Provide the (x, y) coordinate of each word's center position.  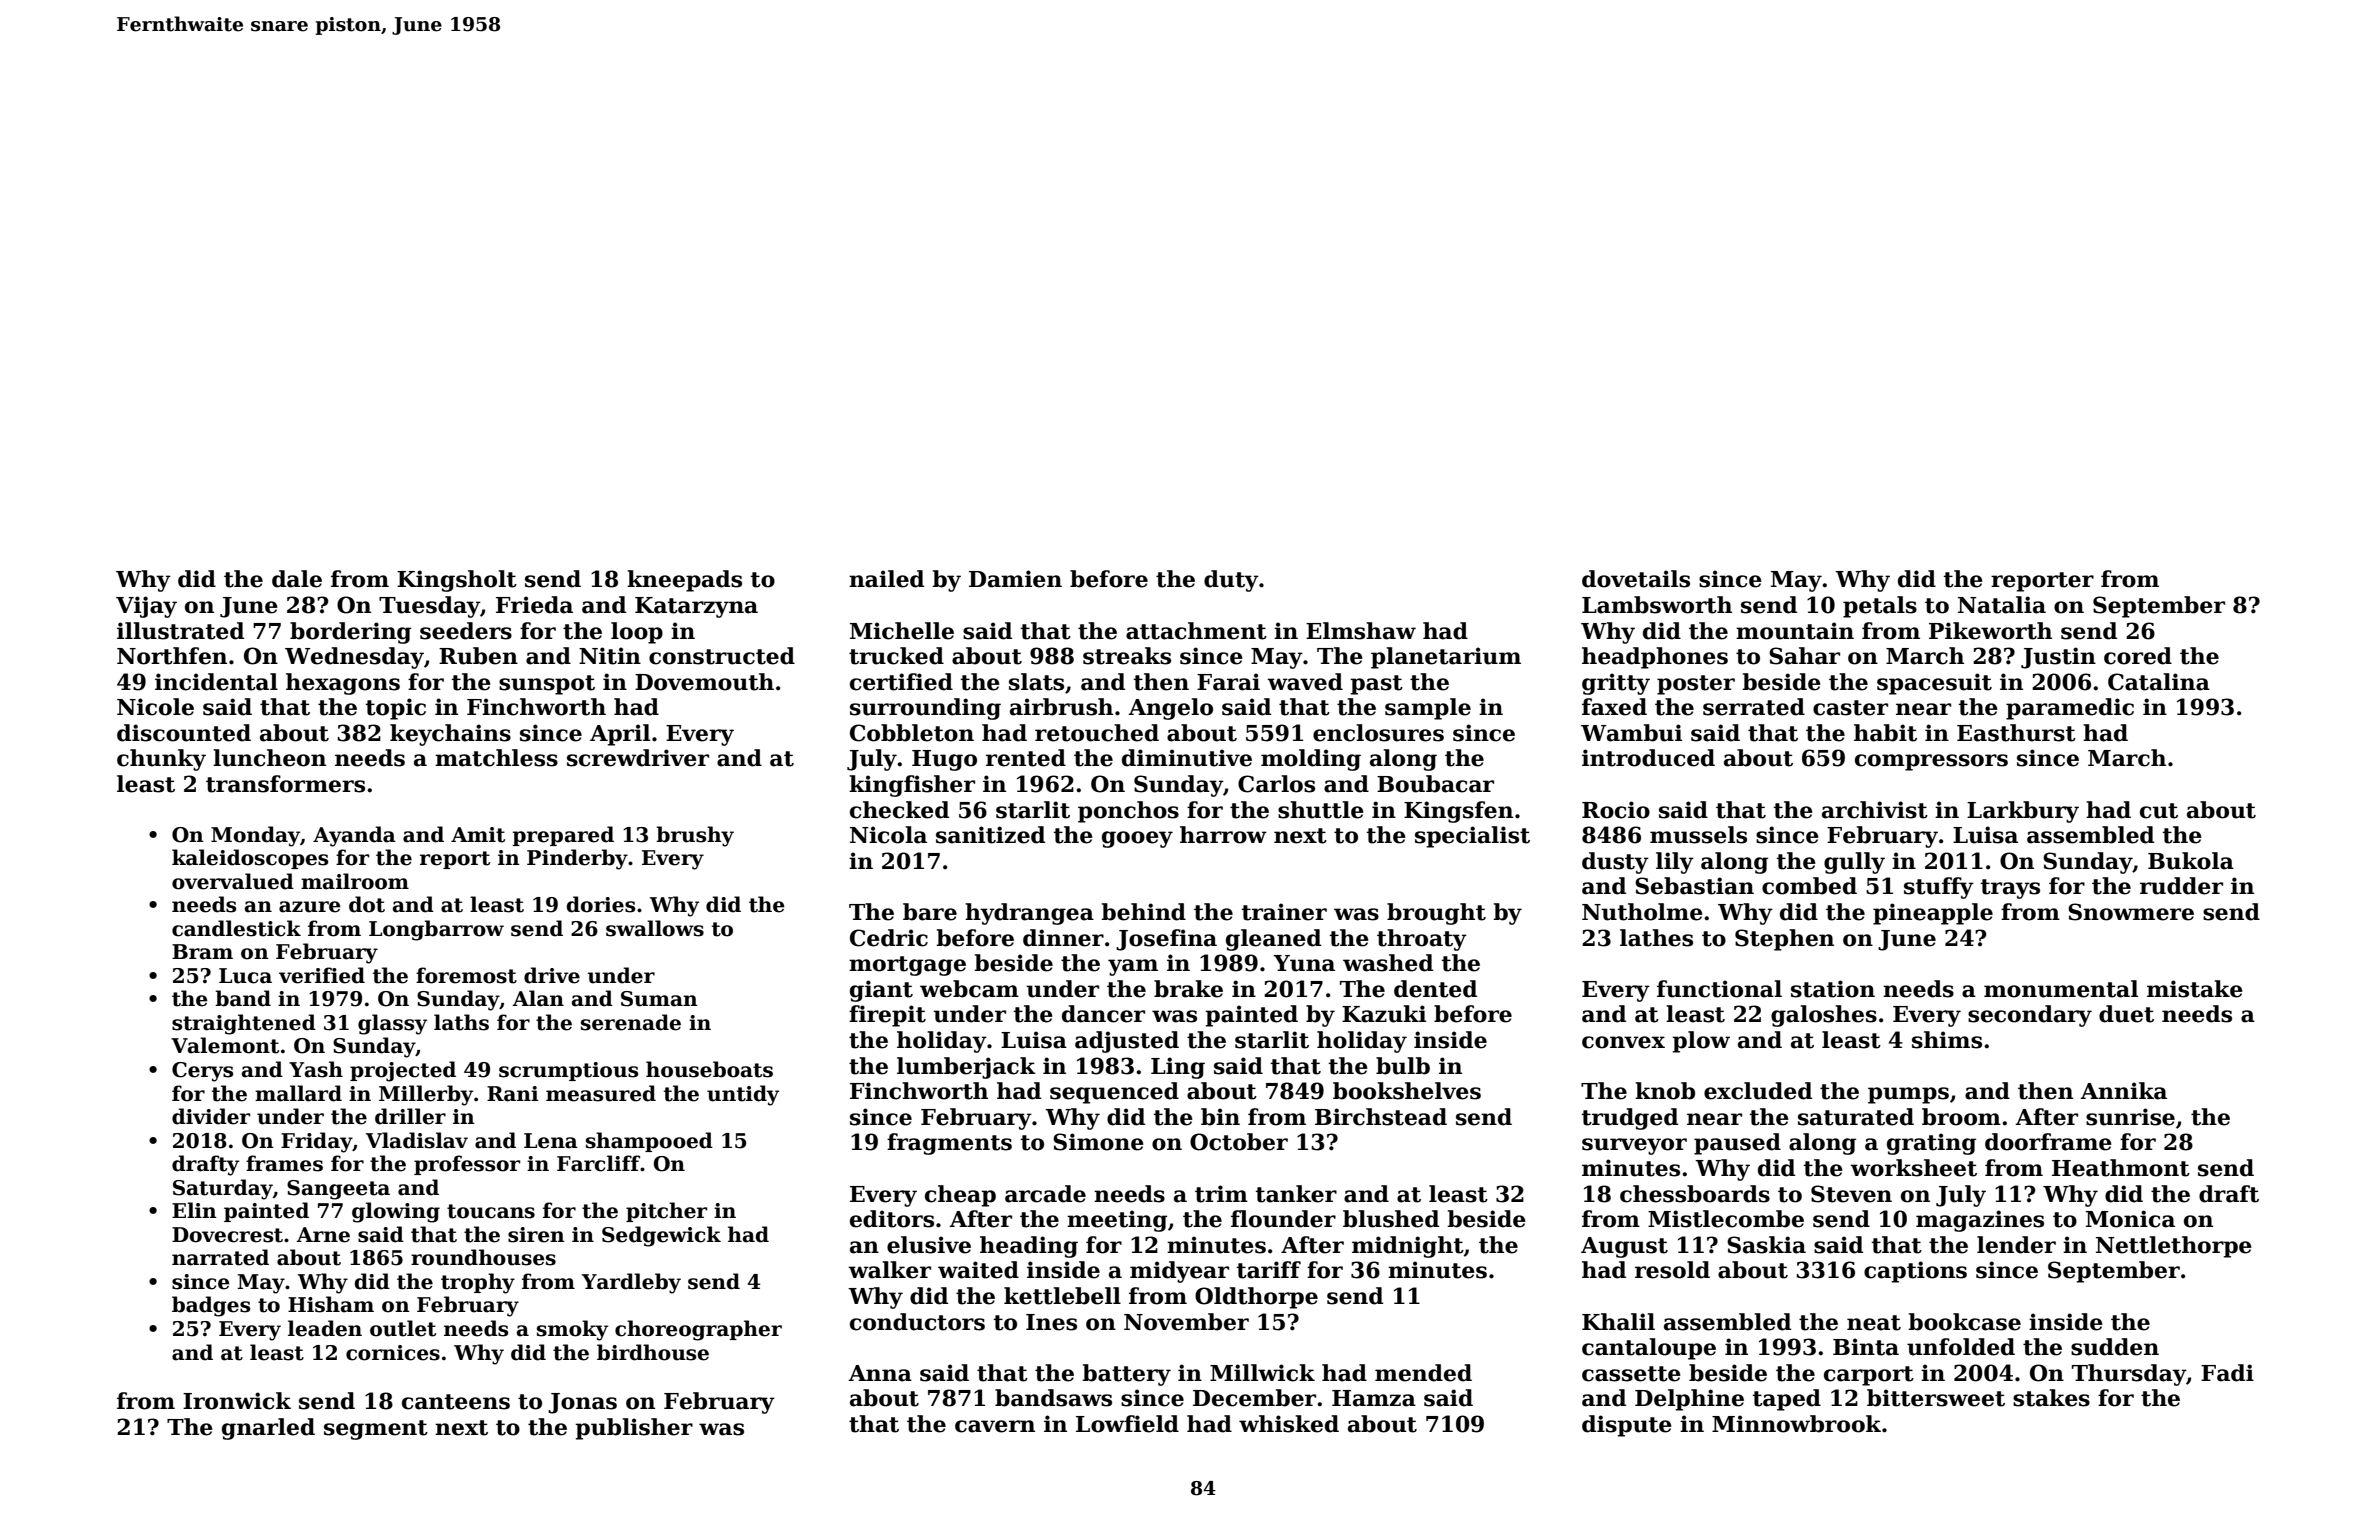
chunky (161, 760)
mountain (1795, 631)
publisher (634, 1429)
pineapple (1933, 914)
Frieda (534, 605)
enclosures (1378, 733)
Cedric (889, 938)
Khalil (1618, 1322)
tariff (1268, 1270)
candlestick (236, 928)
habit (1885, 733)
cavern (995, 1426)
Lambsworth (1657, 605)
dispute (1627, 1426)
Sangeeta (338, 1190)
